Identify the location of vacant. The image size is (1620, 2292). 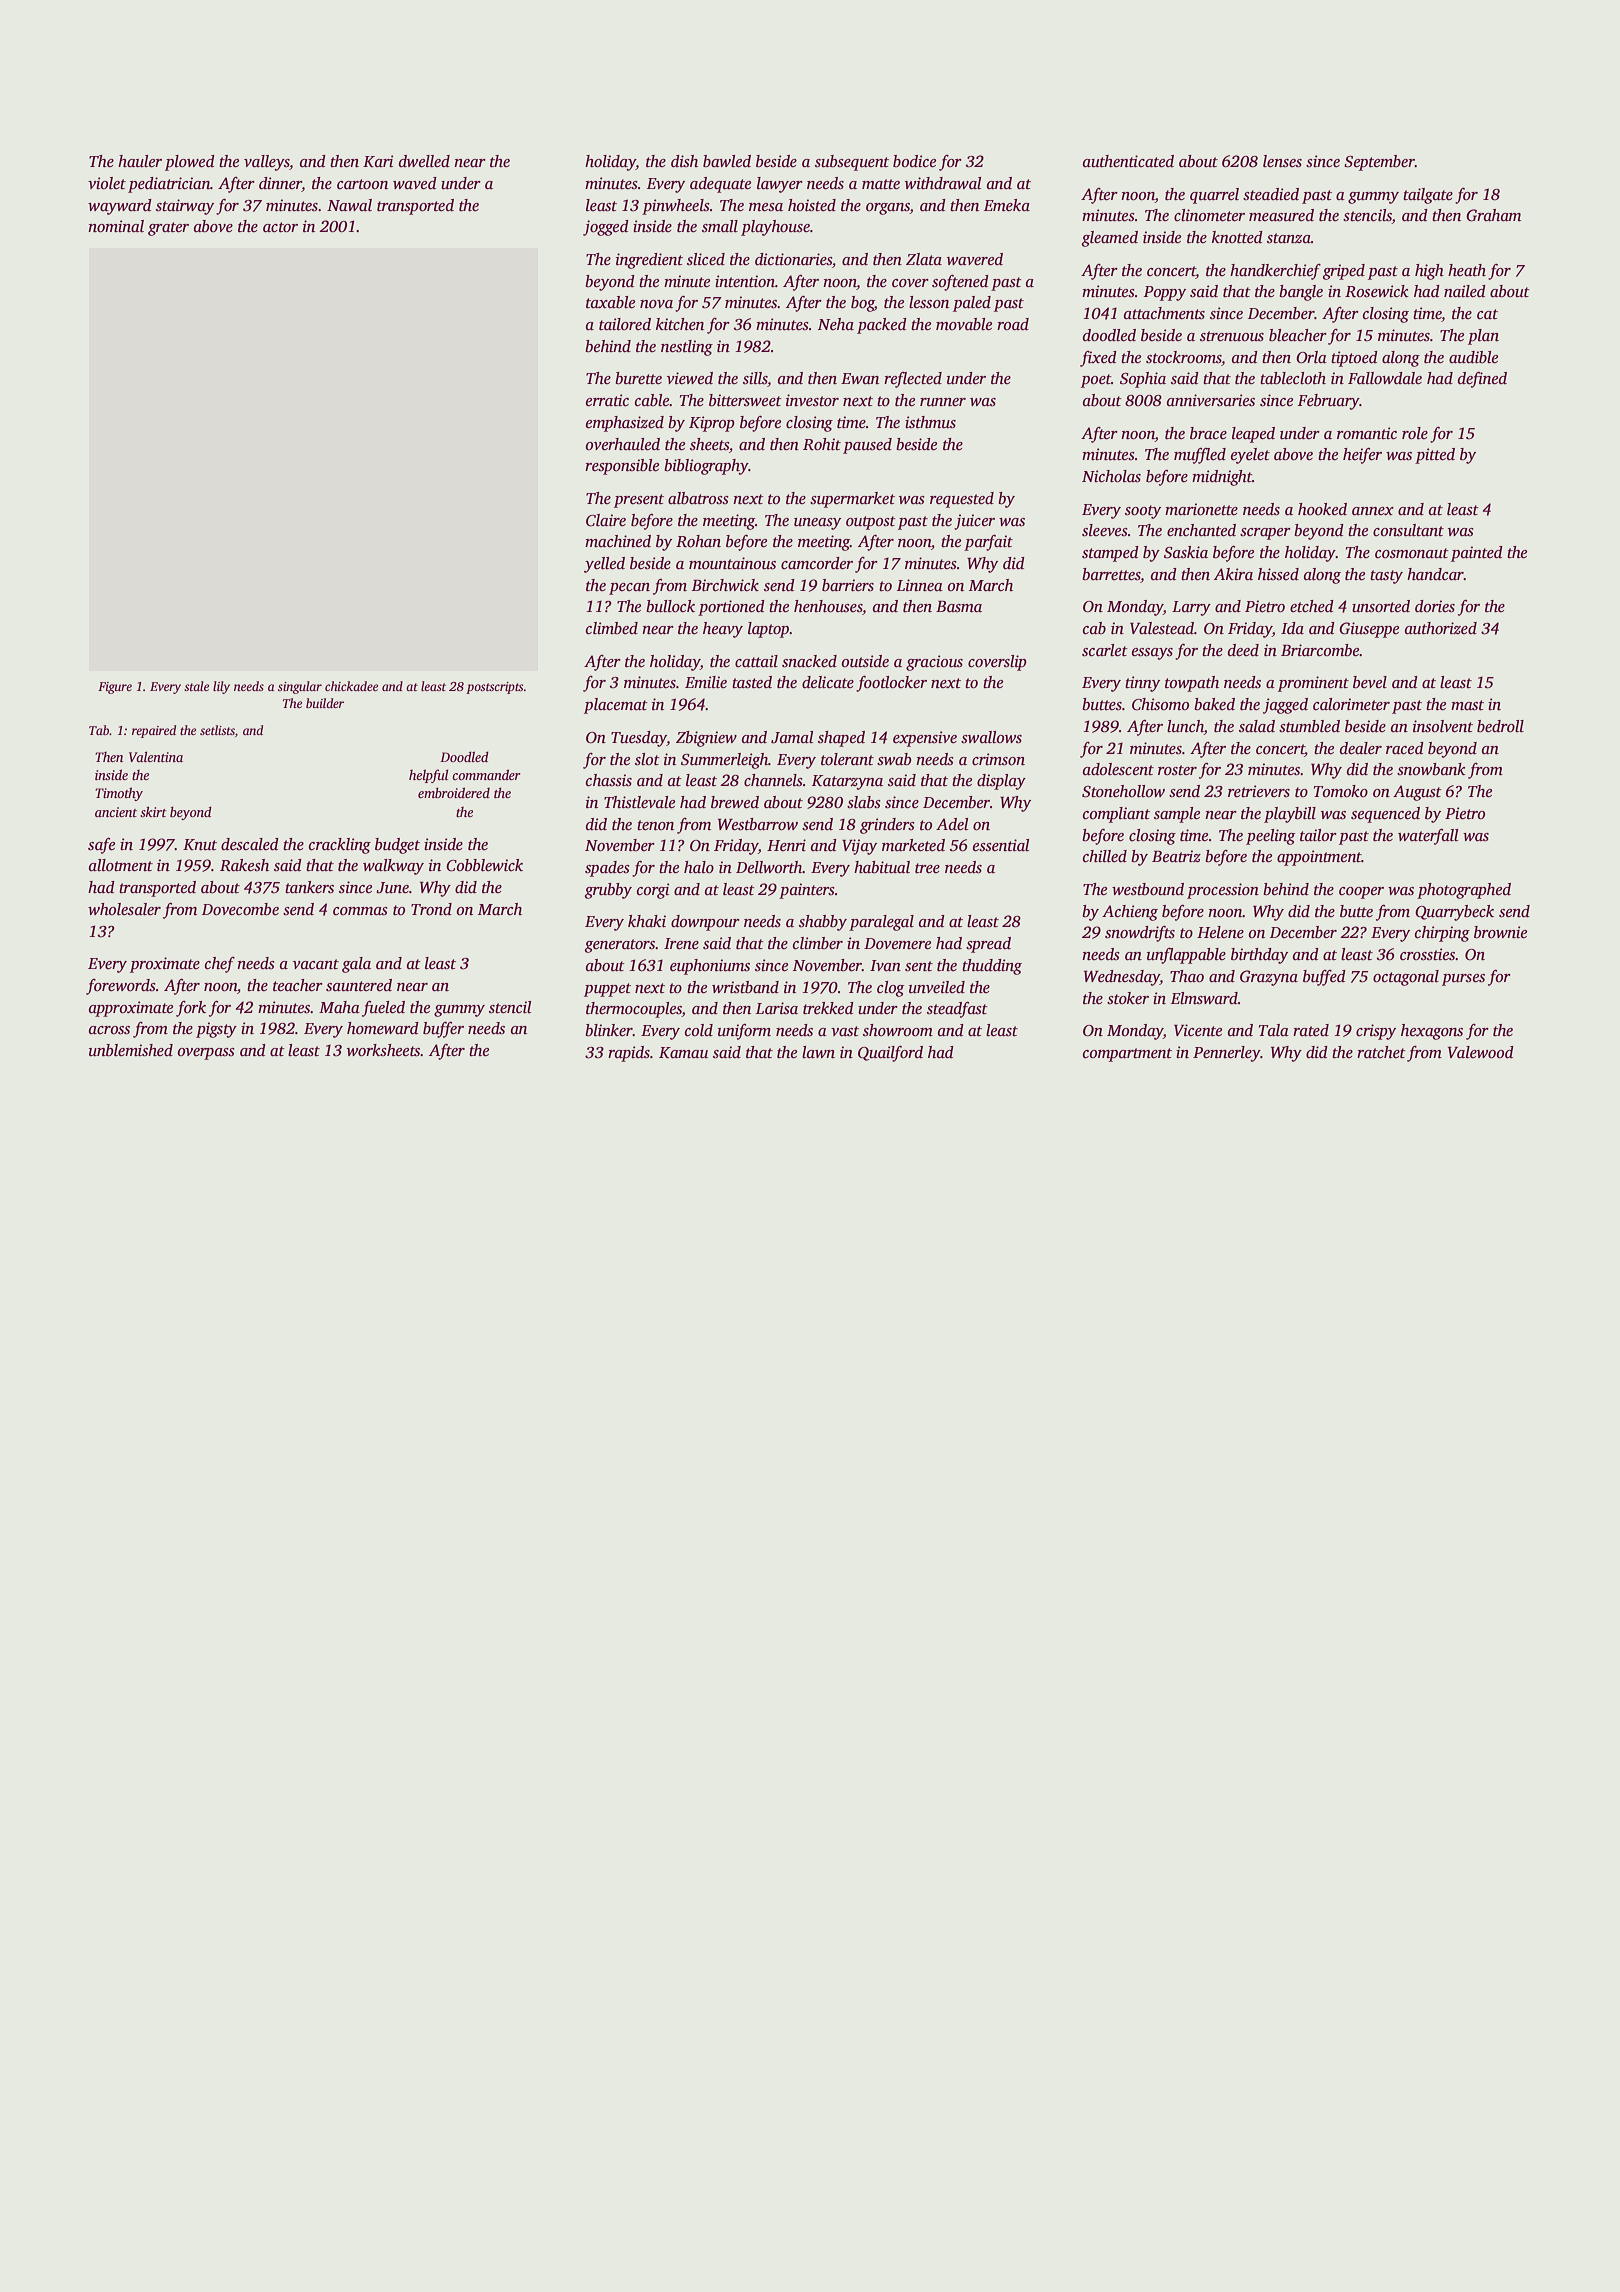
(316, 964).
